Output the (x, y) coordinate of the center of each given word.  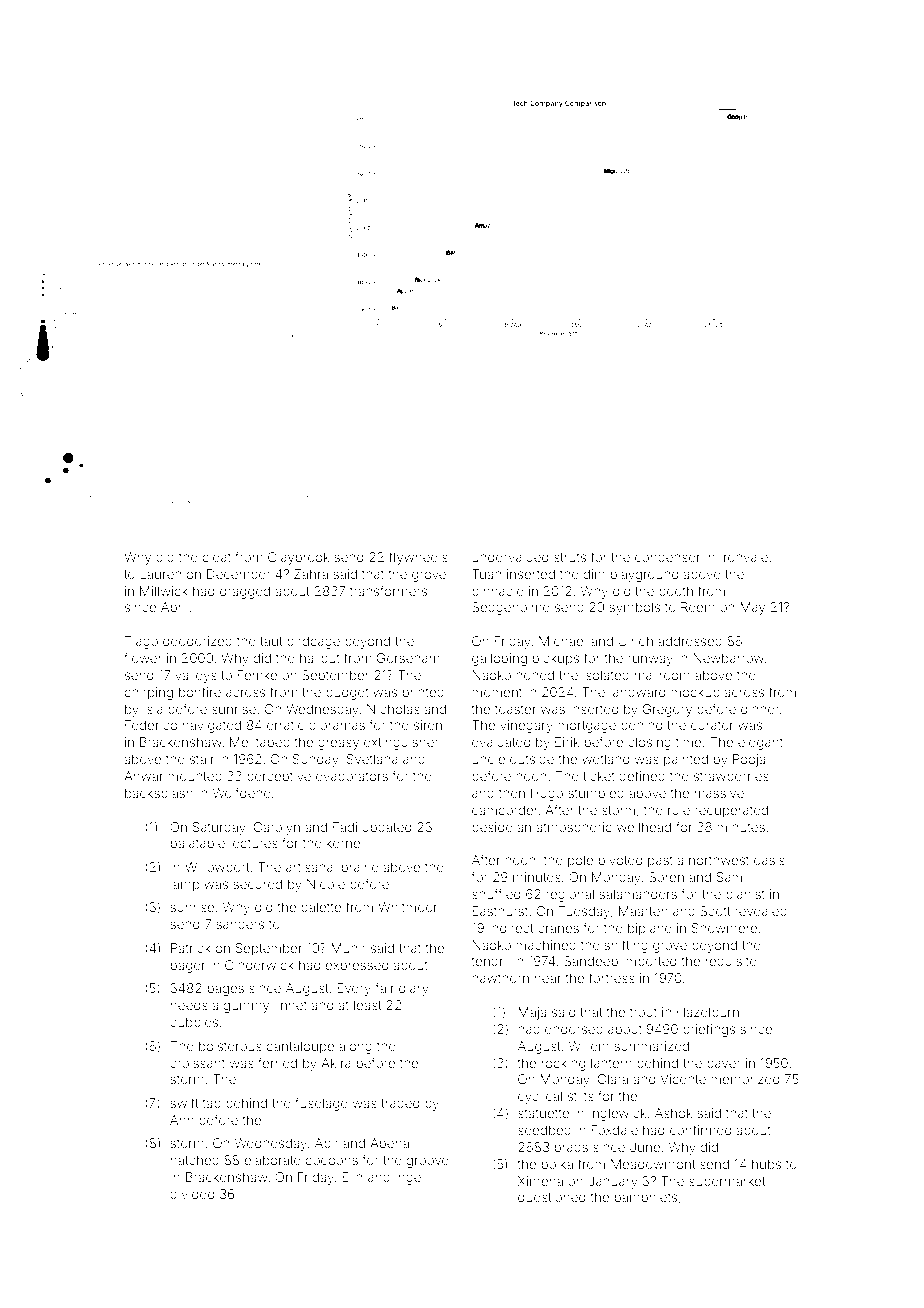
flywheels (418, 558)
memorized (745, 1079)
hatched (195, 1160)
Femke (257, 675)
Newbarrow (729, 658)
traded (400, 1103)
